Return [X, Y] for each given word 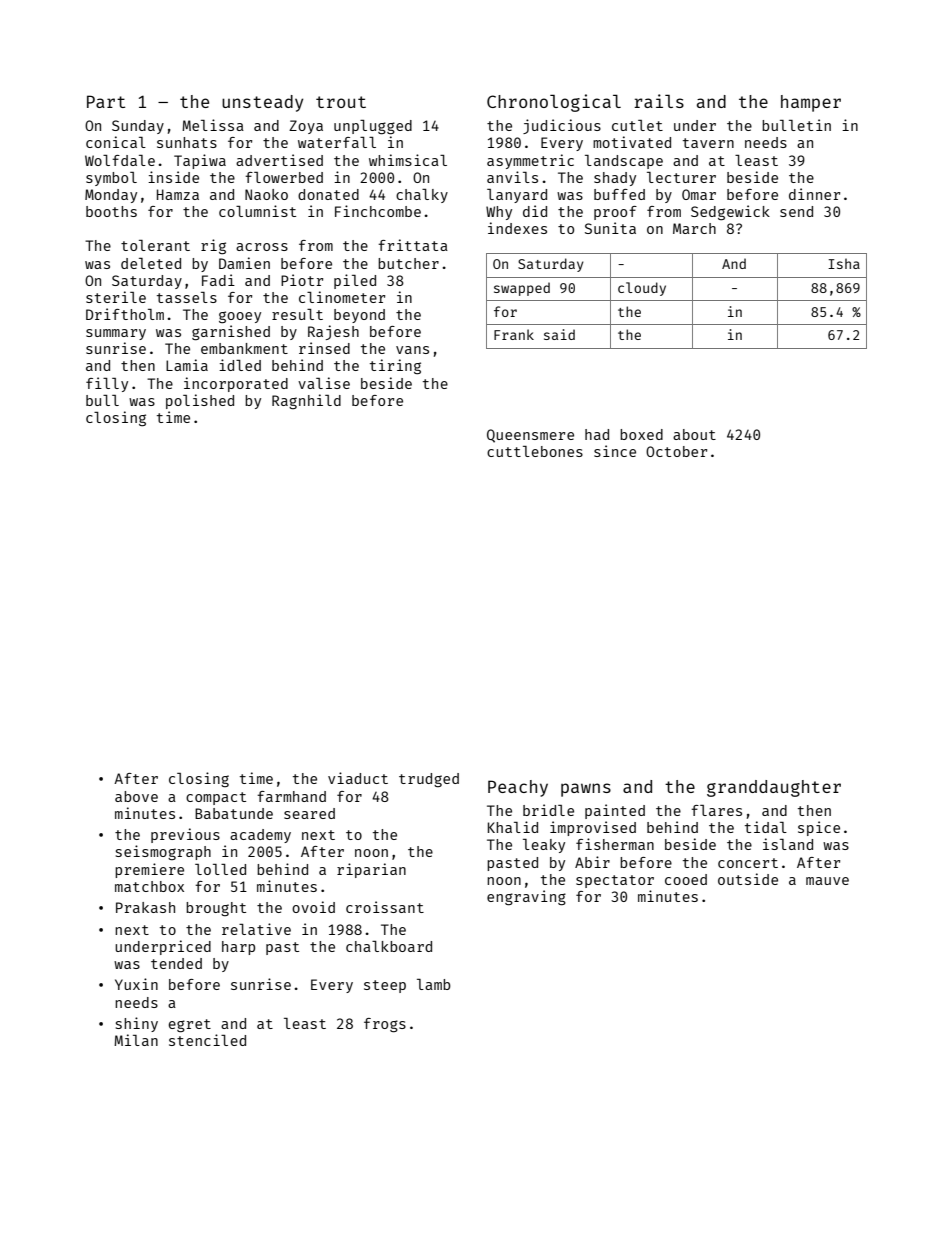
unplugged [373, 127]
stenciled [207, 1040]
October [676, 451]
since [615, 451]
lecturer [681, 177]
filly [107, 384]
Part [106, 101]
